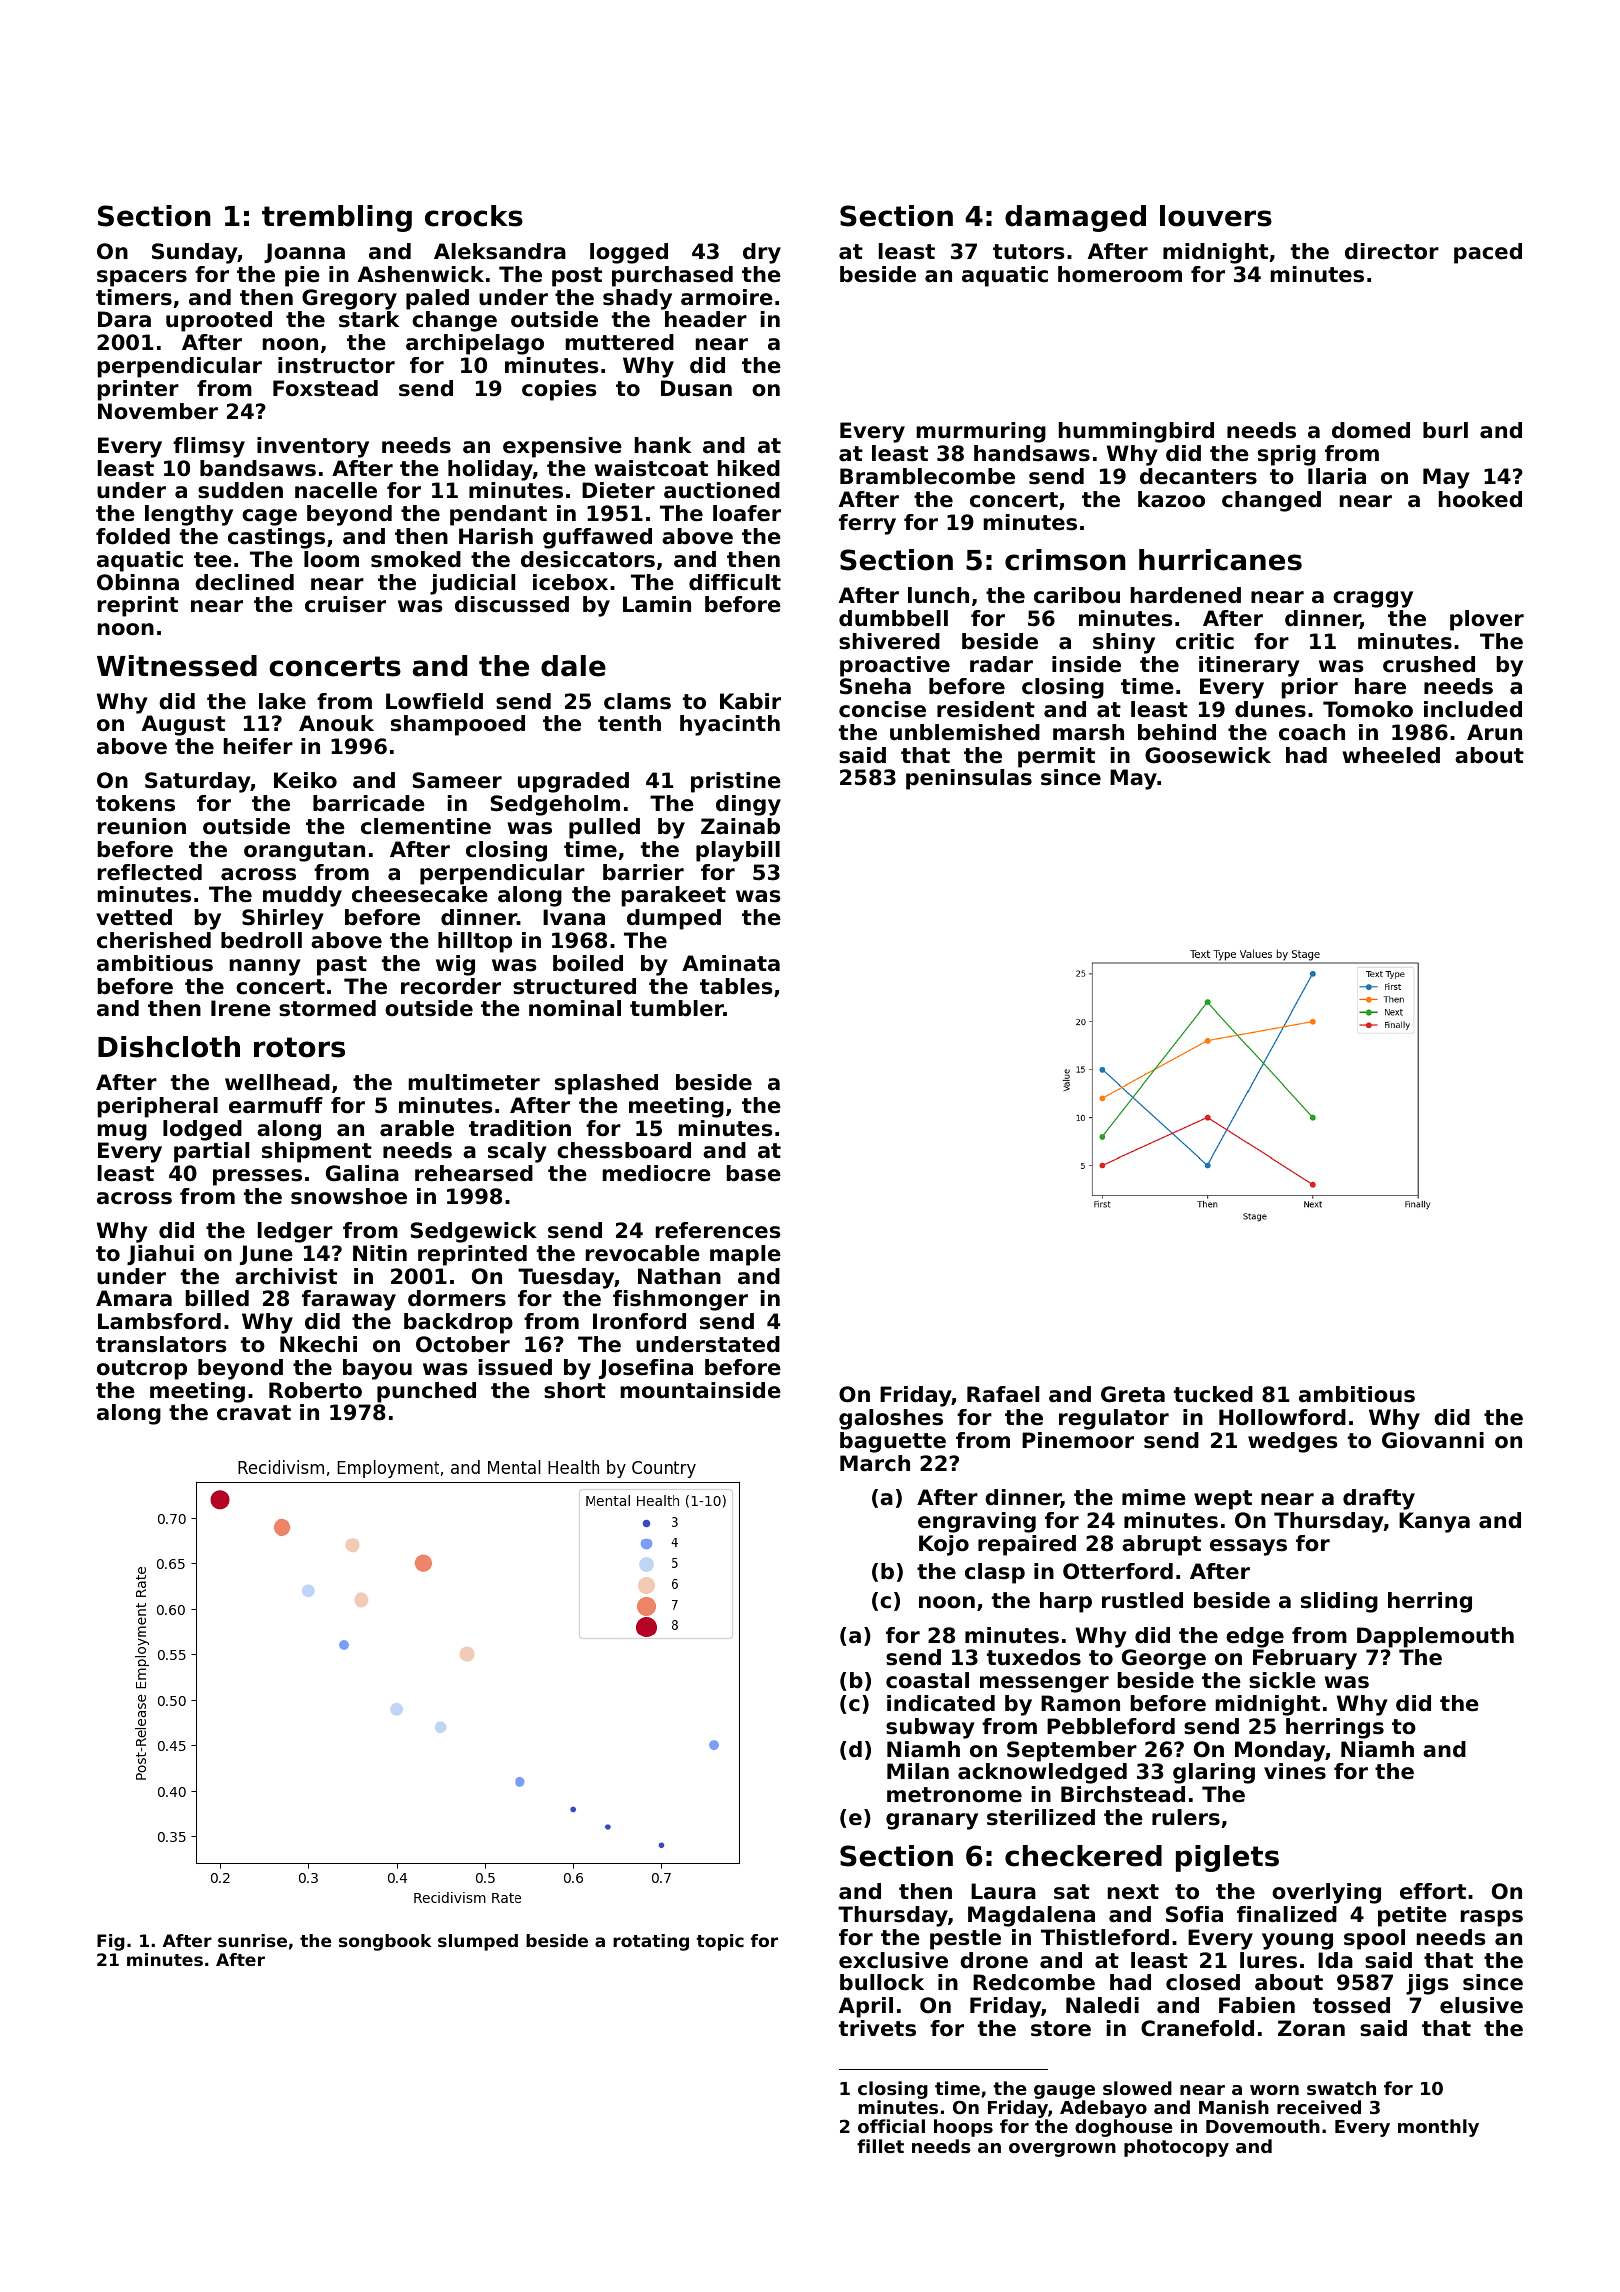 The width and height of the screenshot is (1620, 2292). What do you see at coordinates (1391, 755) in the screenshot?
I see `wheeled` at bounding box center [1391, 755].
